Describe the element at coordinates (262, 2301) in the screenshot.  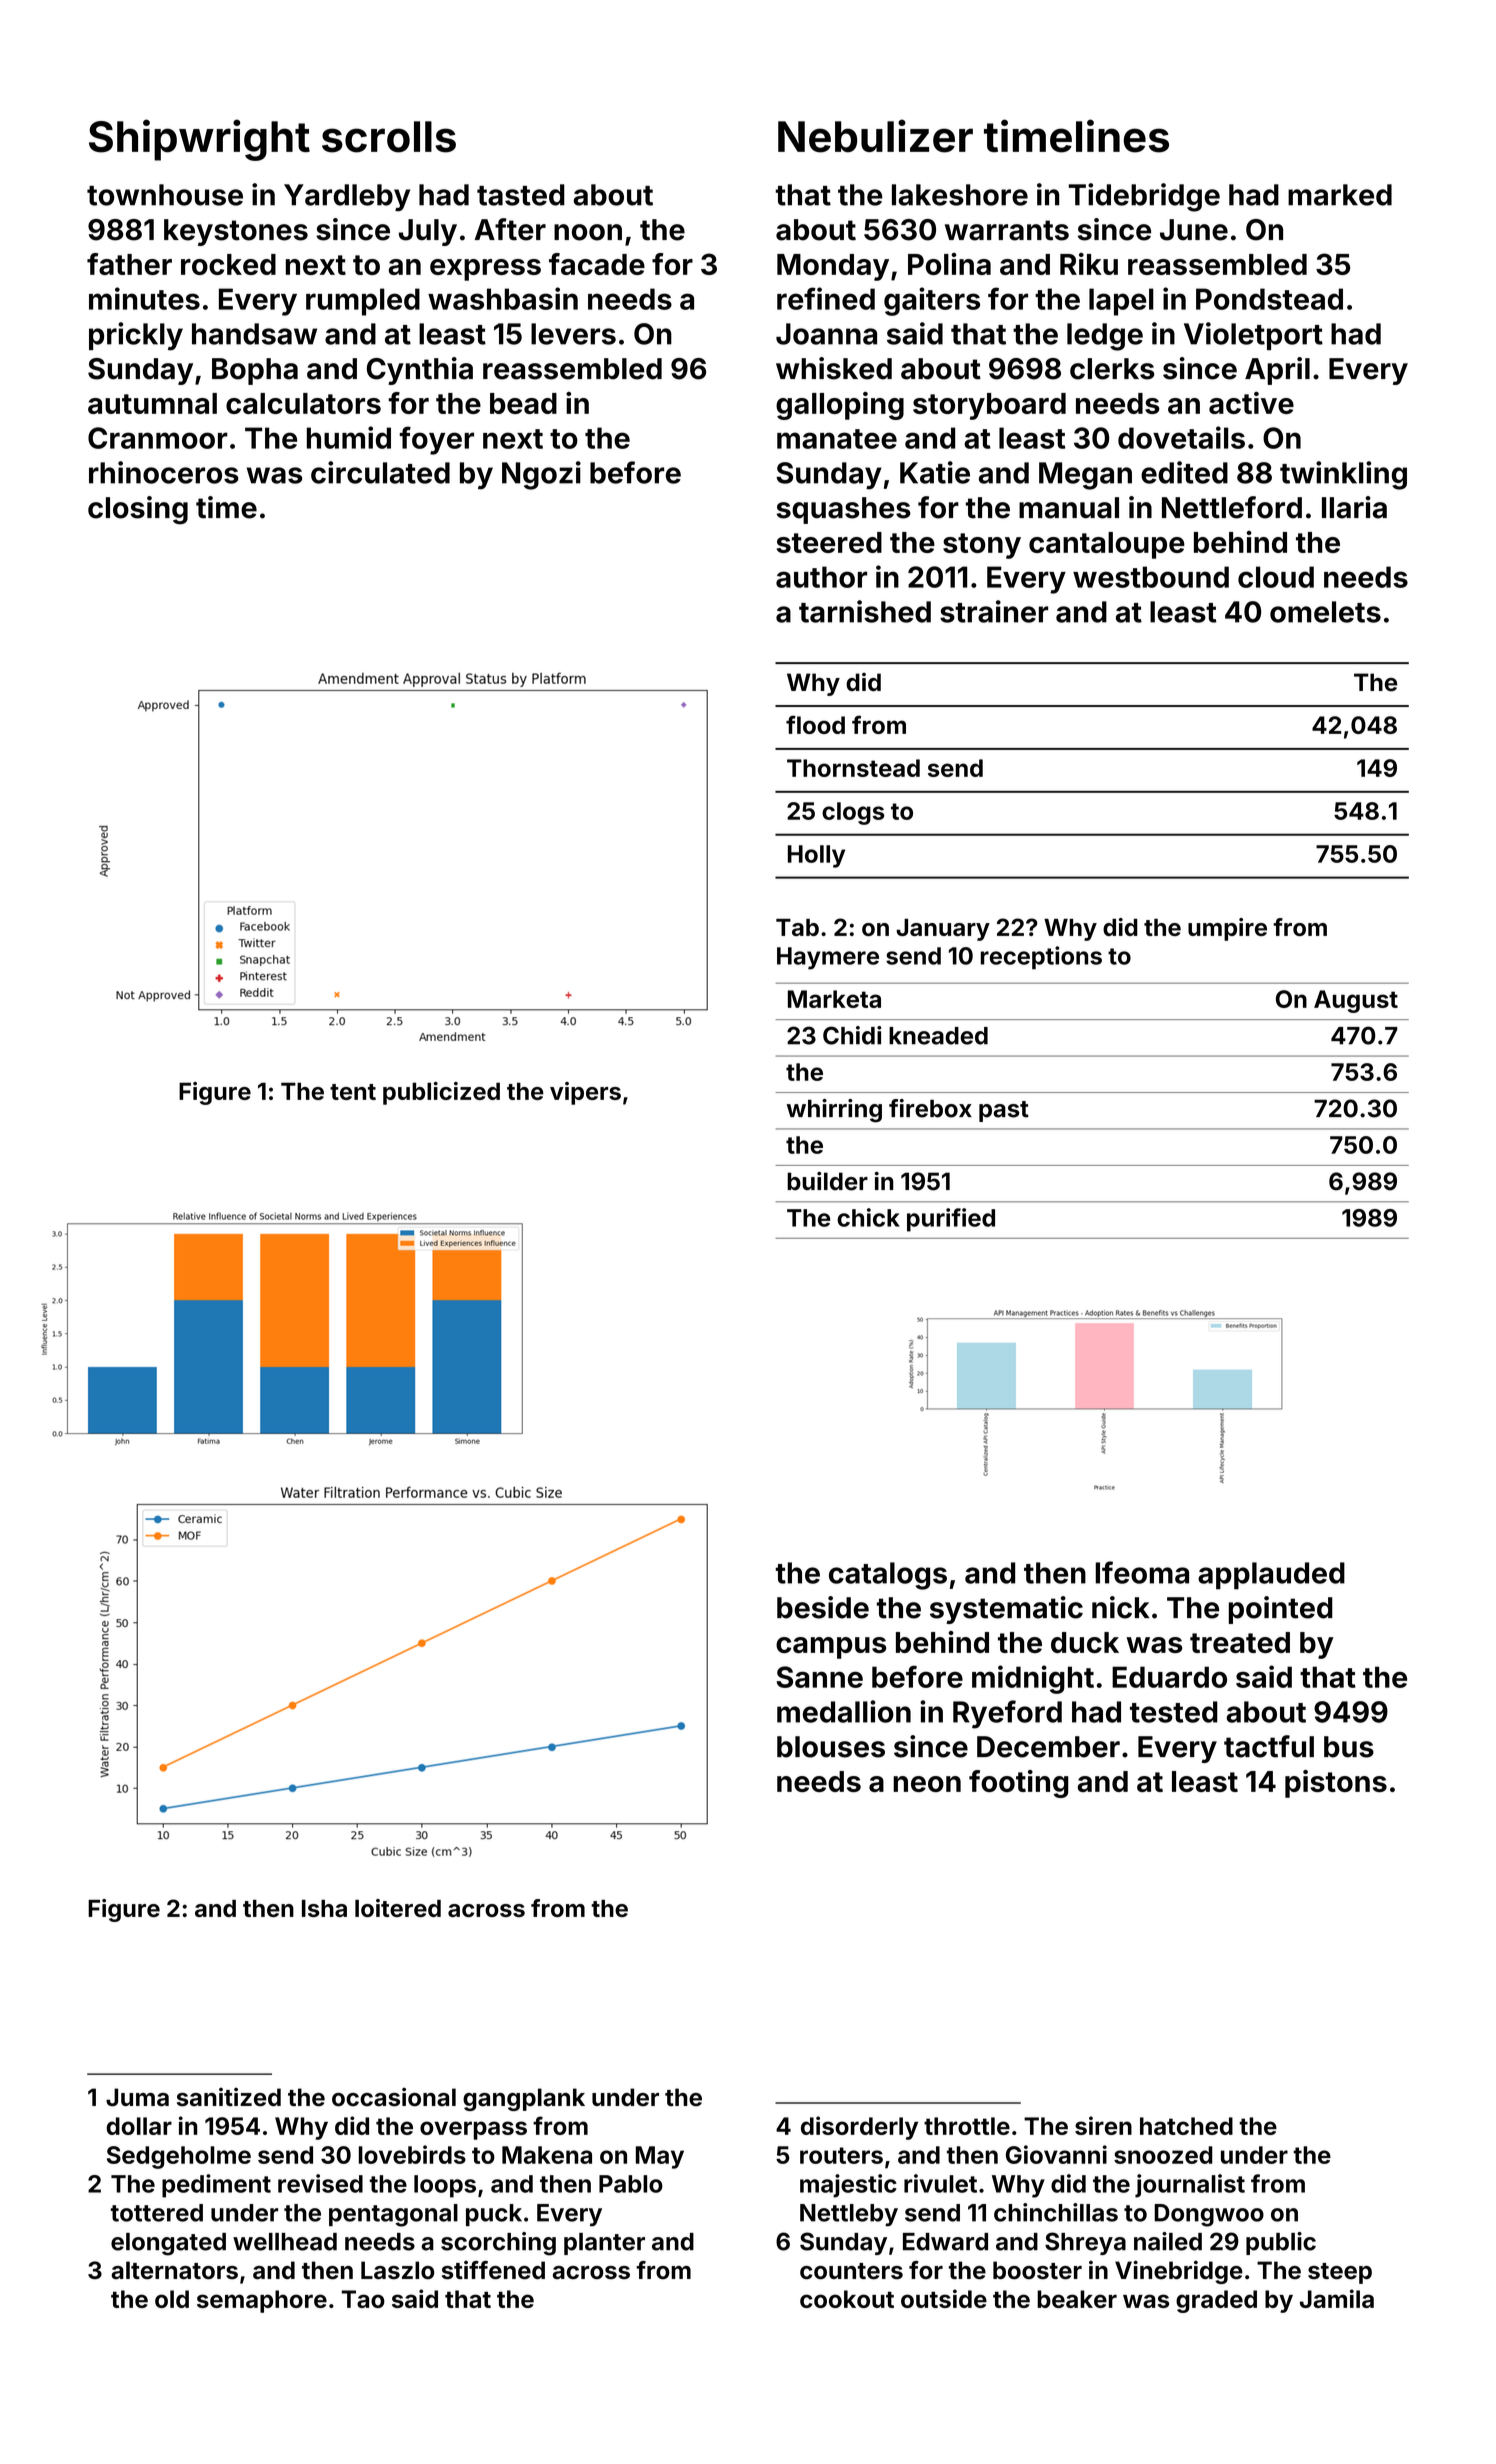
I see `semaphore` at that location.
